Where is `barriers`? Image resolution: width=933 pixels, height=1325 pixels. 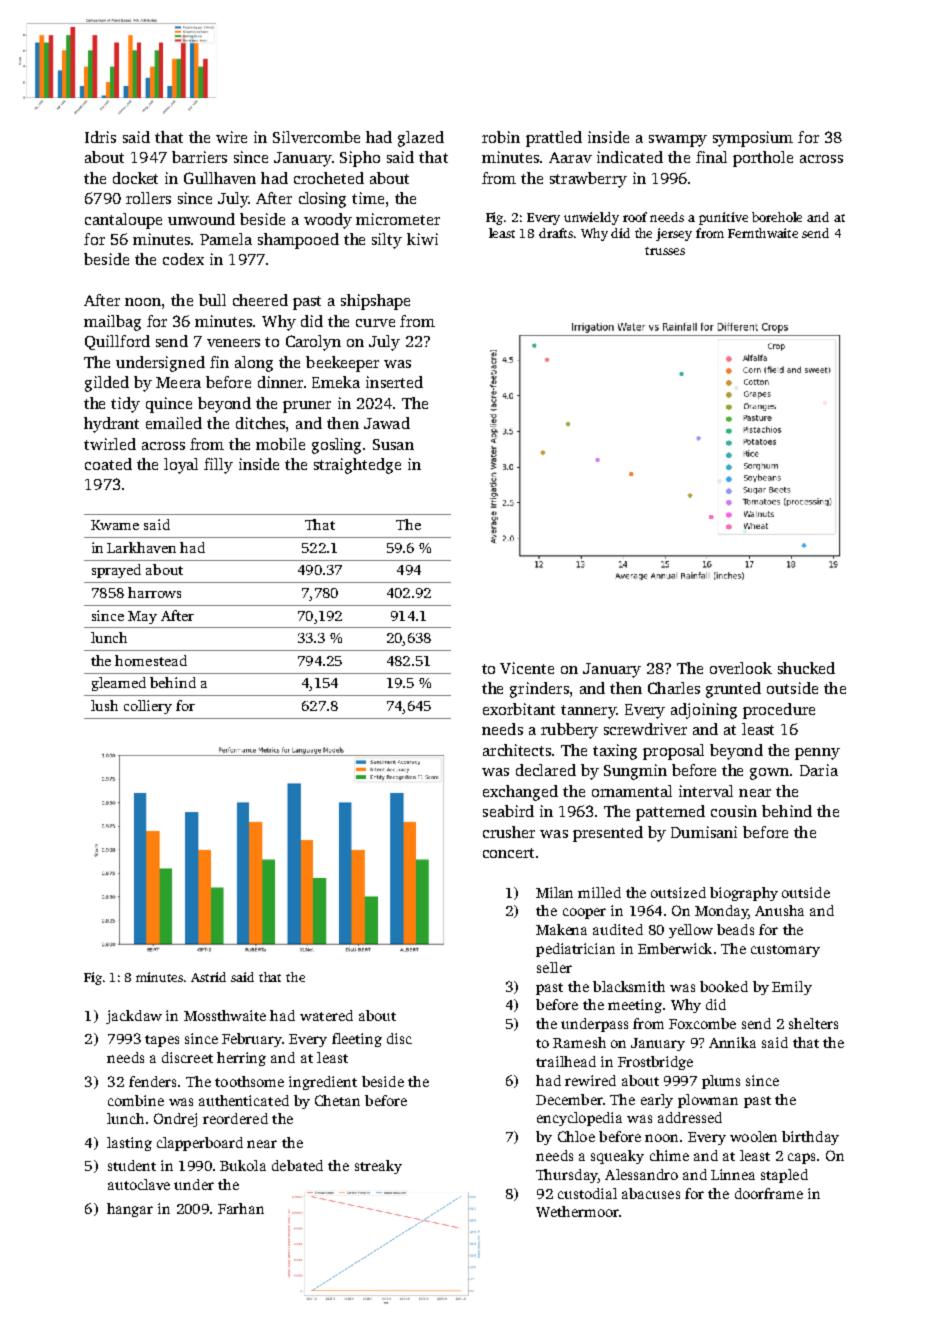
barriers is located at coordinates (199, 157).
